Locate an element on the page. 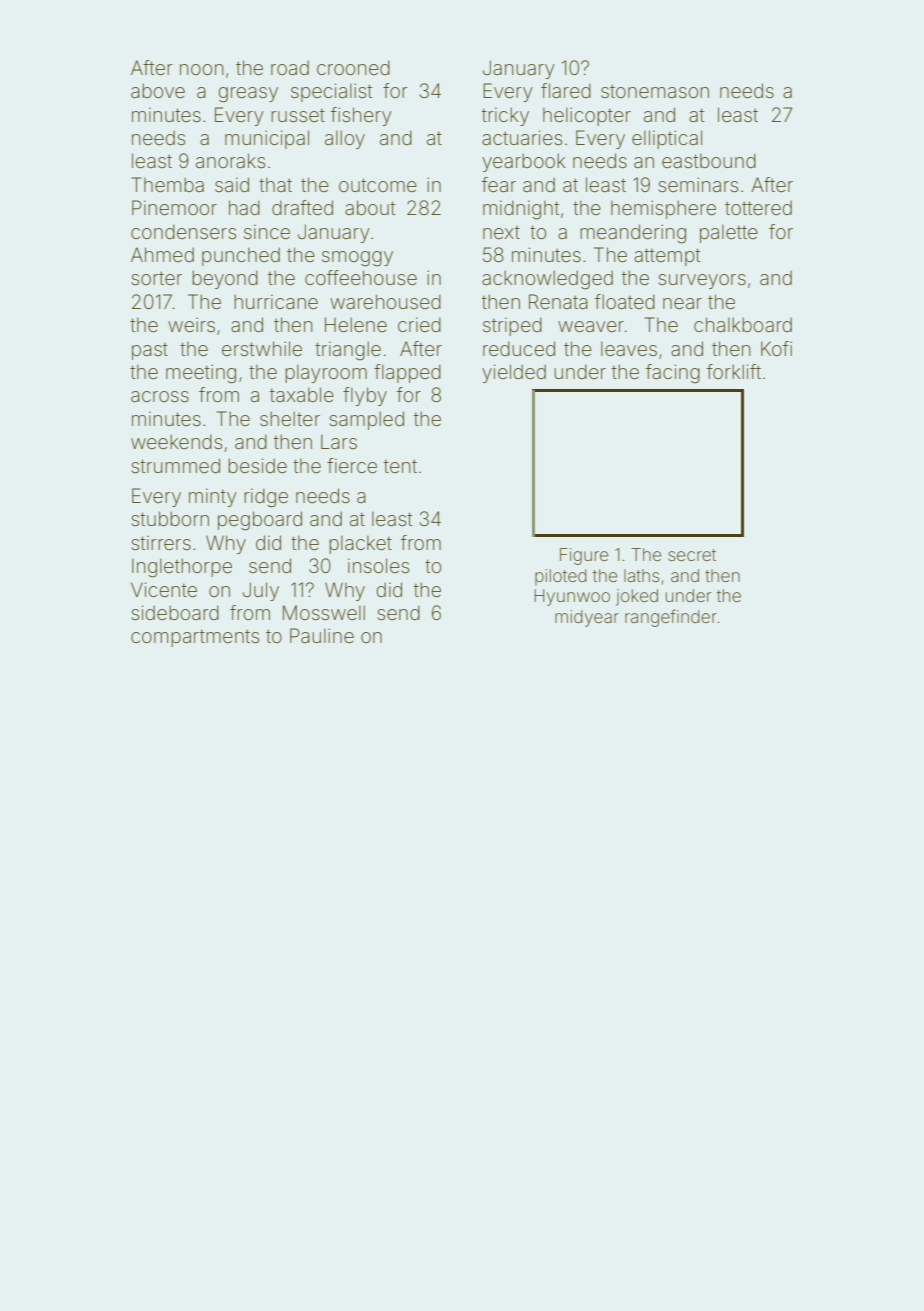 This image has height=1311, width=924. road is located at coordinates (290, 67).
